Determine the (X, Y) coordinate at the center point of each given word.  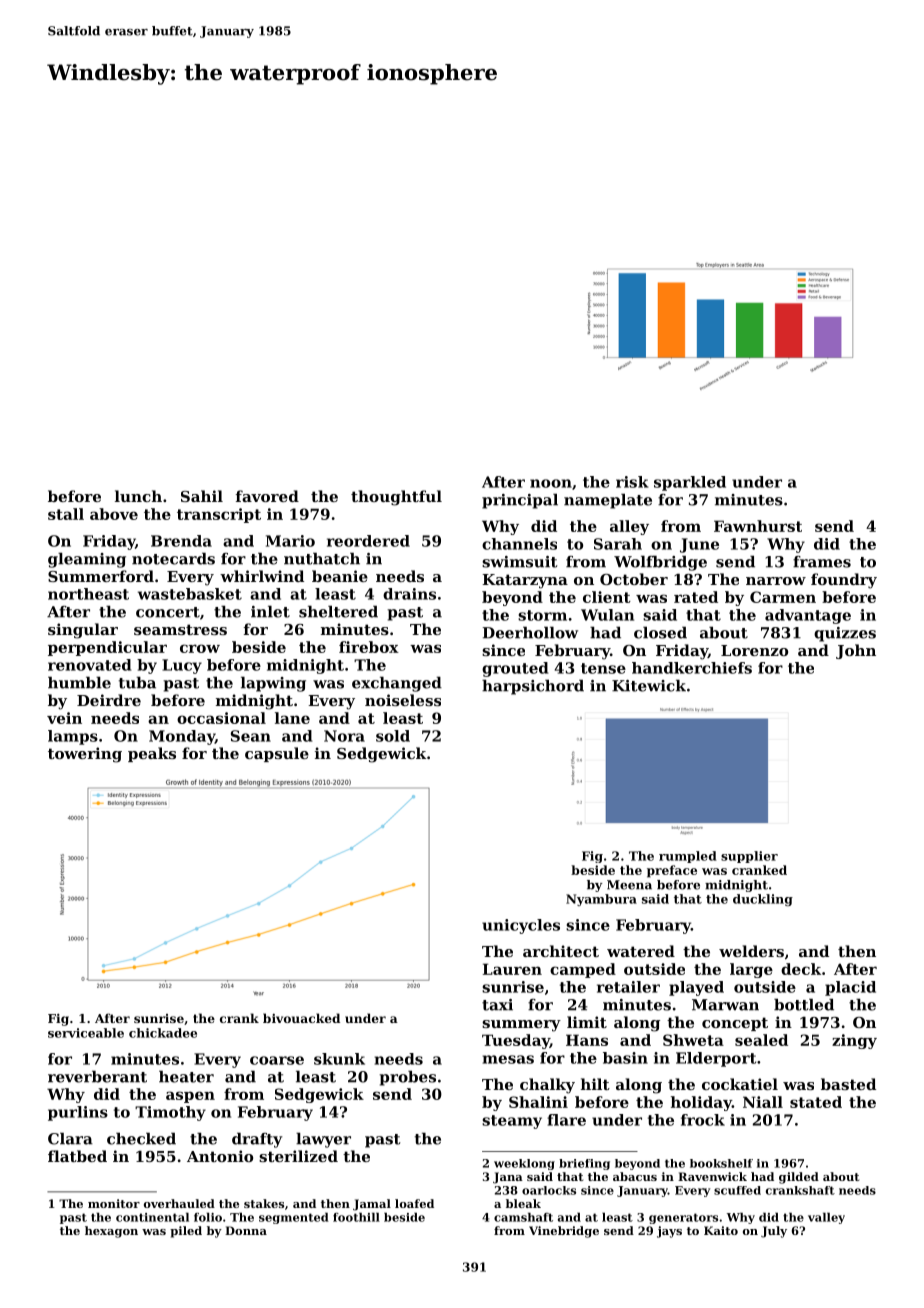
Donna (246, 1230)
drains (409, 594)
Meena (629, 885)
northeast (88, 594)
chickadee (163, 1033)
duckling (763, 900)
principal (520, 501)
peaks (152, 754)
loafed (414, 1203)
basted (848, 1084)
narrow (776, 581)
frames (822, 562)
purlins (78, 1113)
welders (751, 951)
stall (66, 514)
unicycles (521, 926)
